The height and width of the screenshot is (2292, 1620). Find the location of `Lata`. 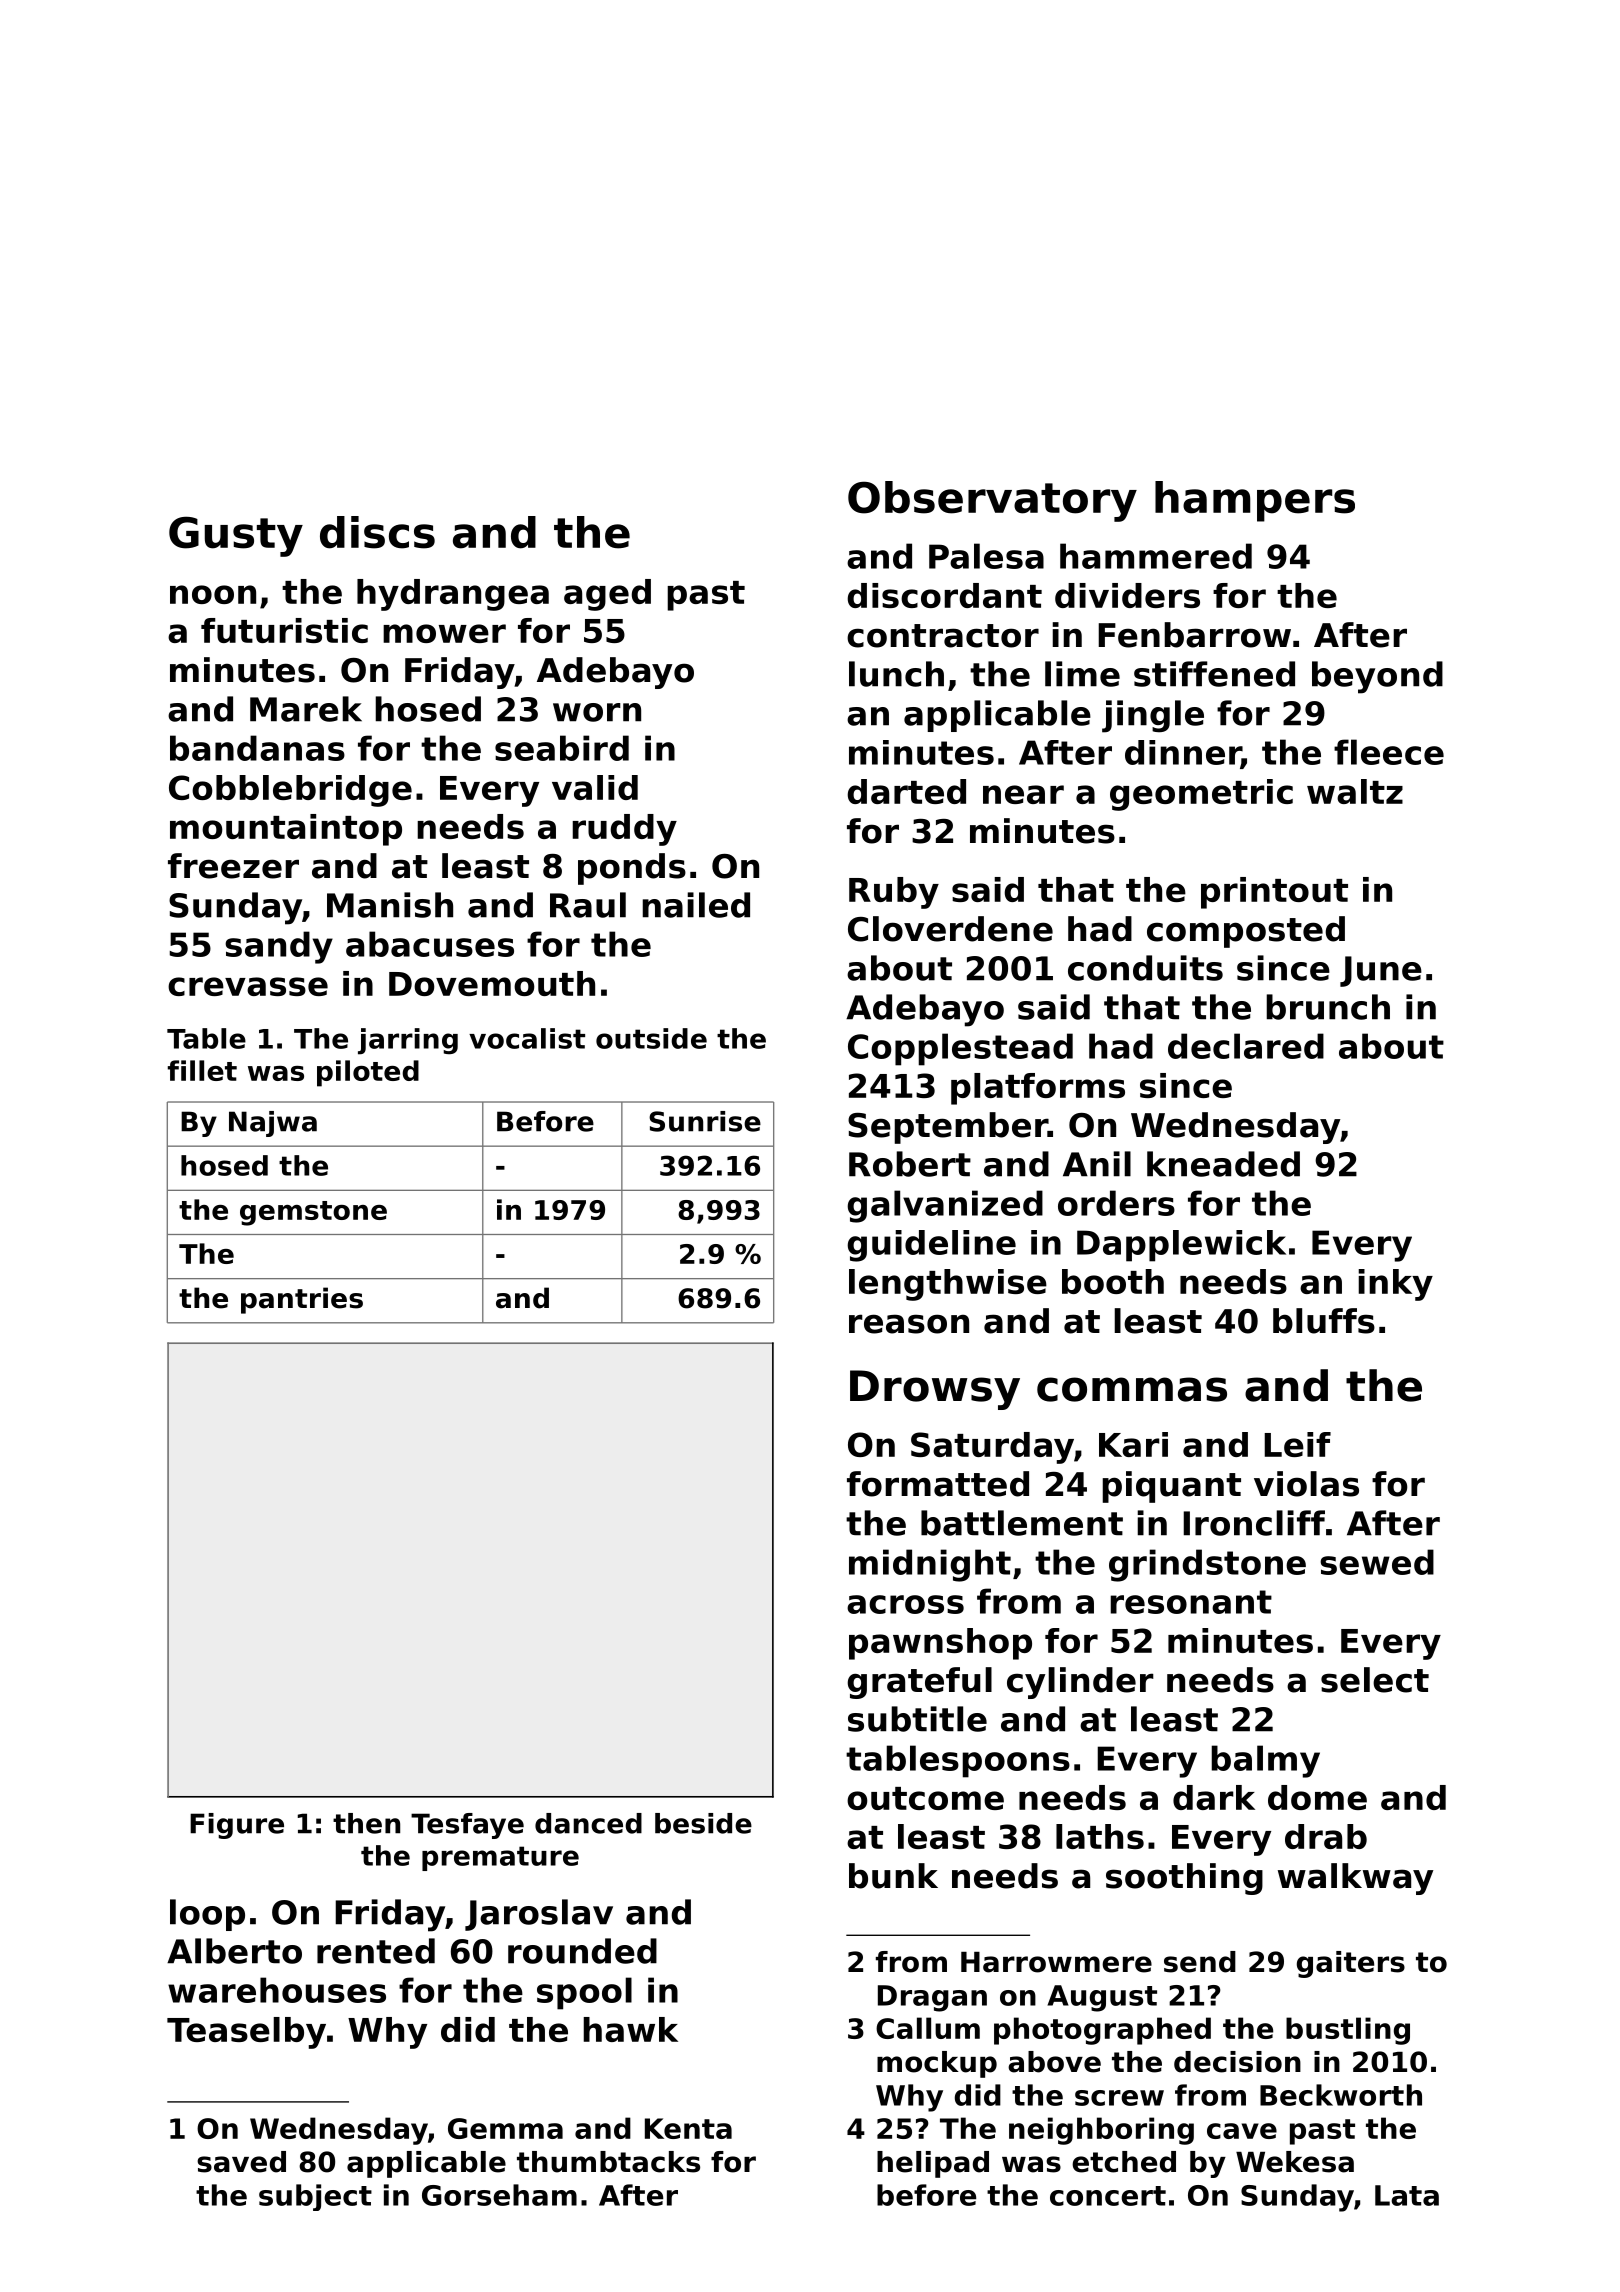

Lata is located at coordinates (1407, 2195).
